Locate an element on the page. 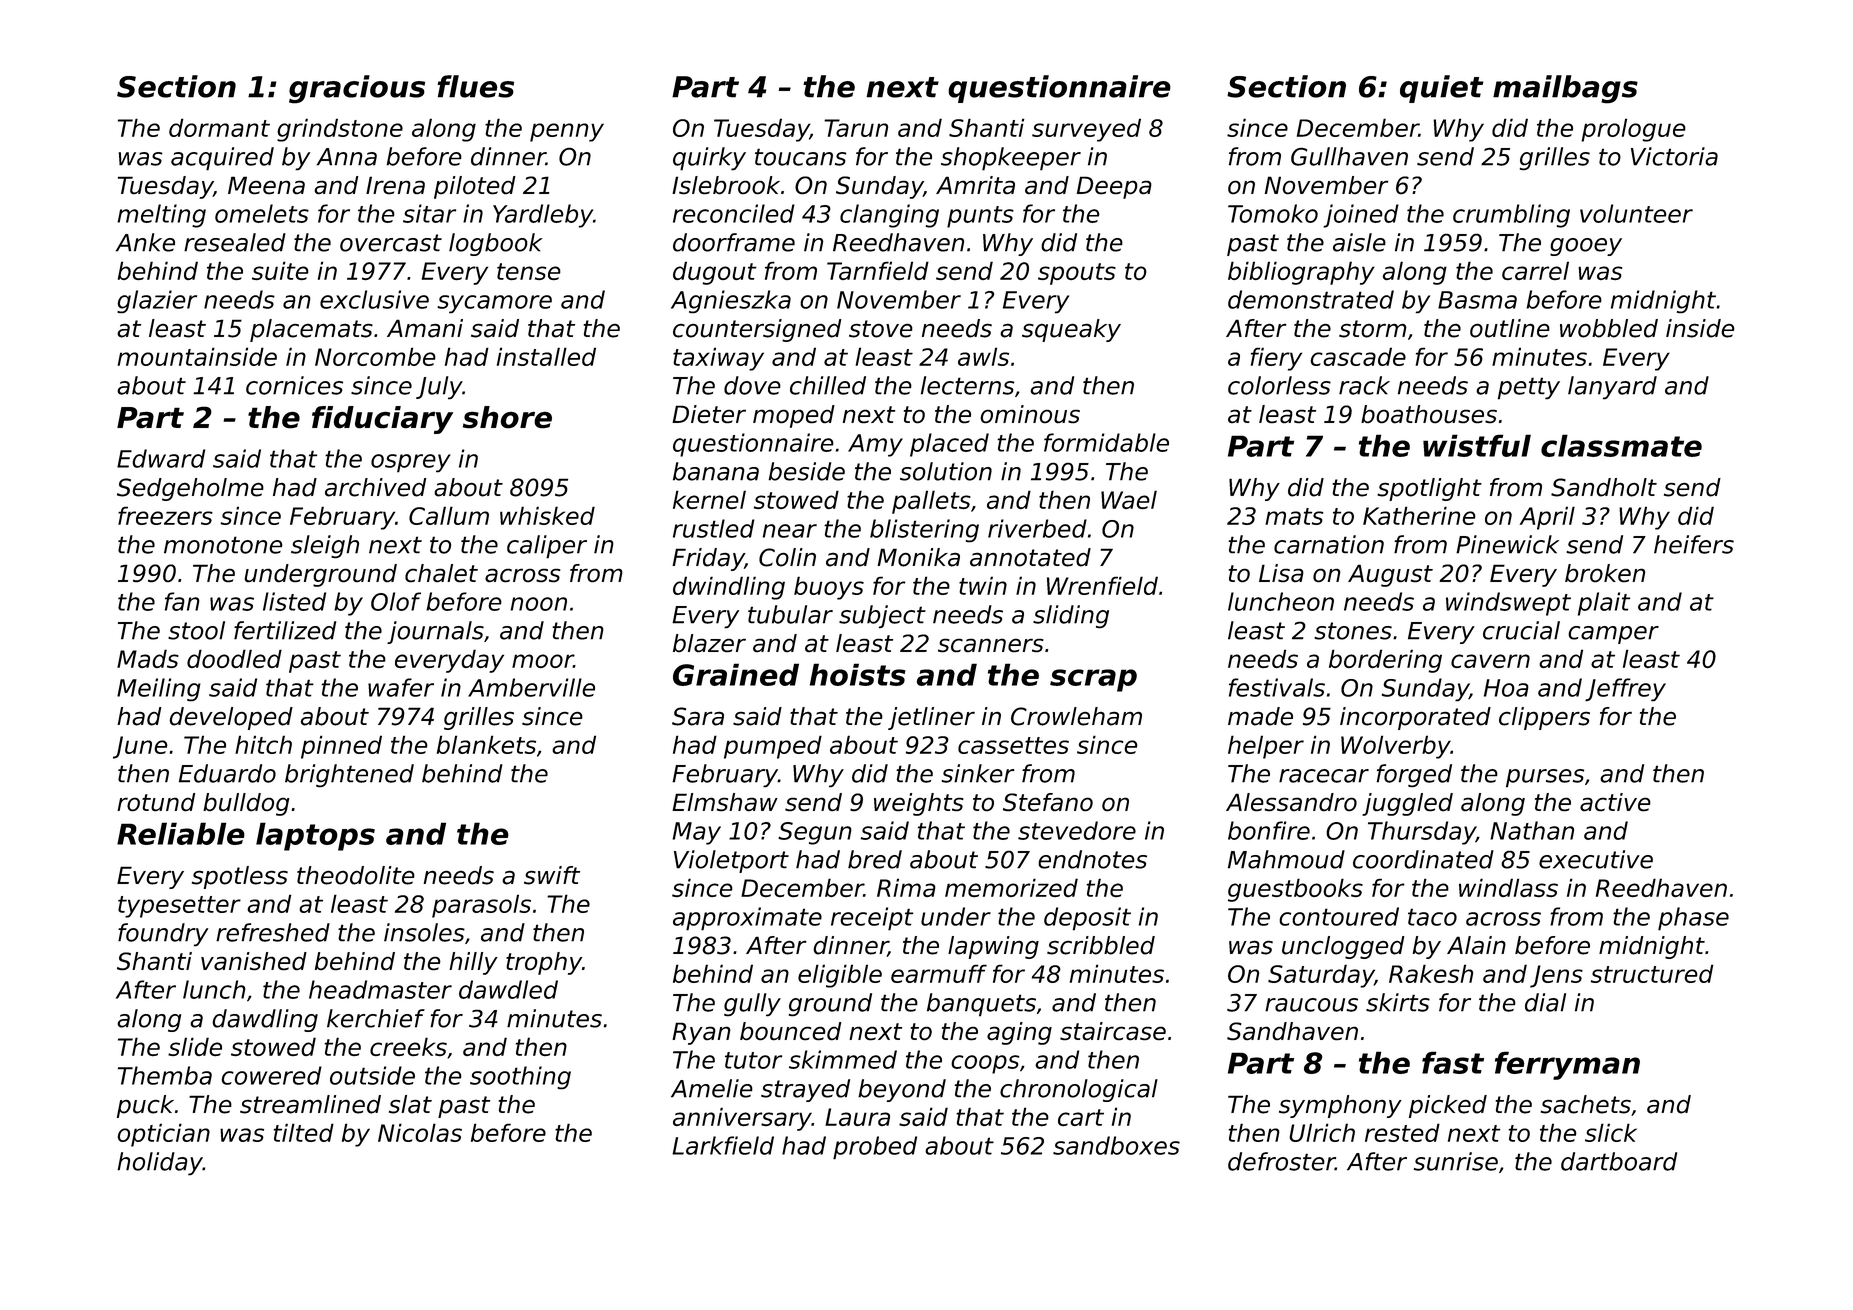 This image has width=1853, height=1310. skimmed is located at coordinates (843, 1059).
